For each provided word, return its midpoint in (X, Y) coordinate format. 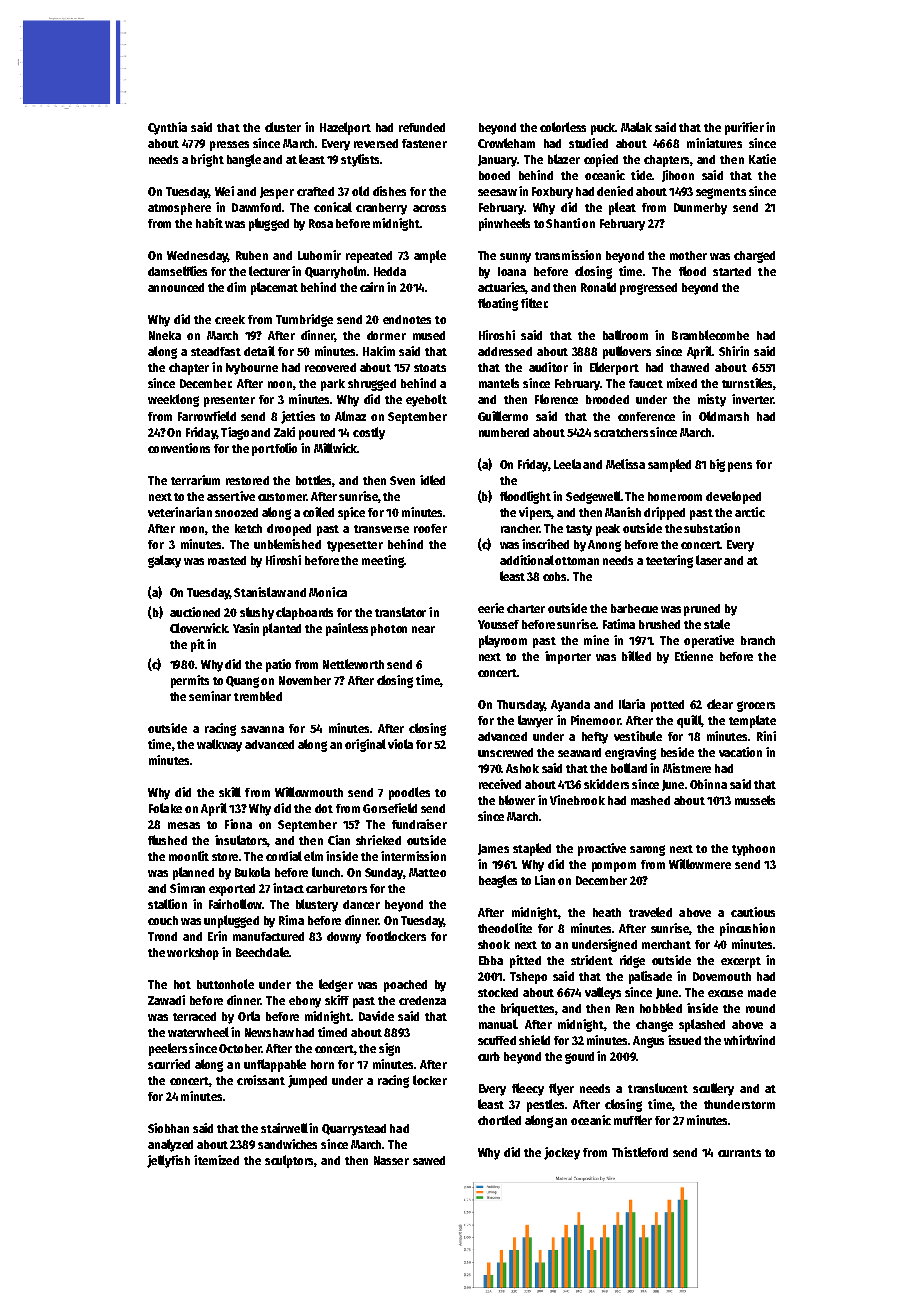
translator (400, 612)
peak (608, 530)
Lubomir (319, 255)
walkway (219, 745)
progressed (648, 289)
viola (400, 744)
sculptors (289, 1161)
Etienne (694, 656)
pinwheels (504, 224)
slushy (257, 613)
